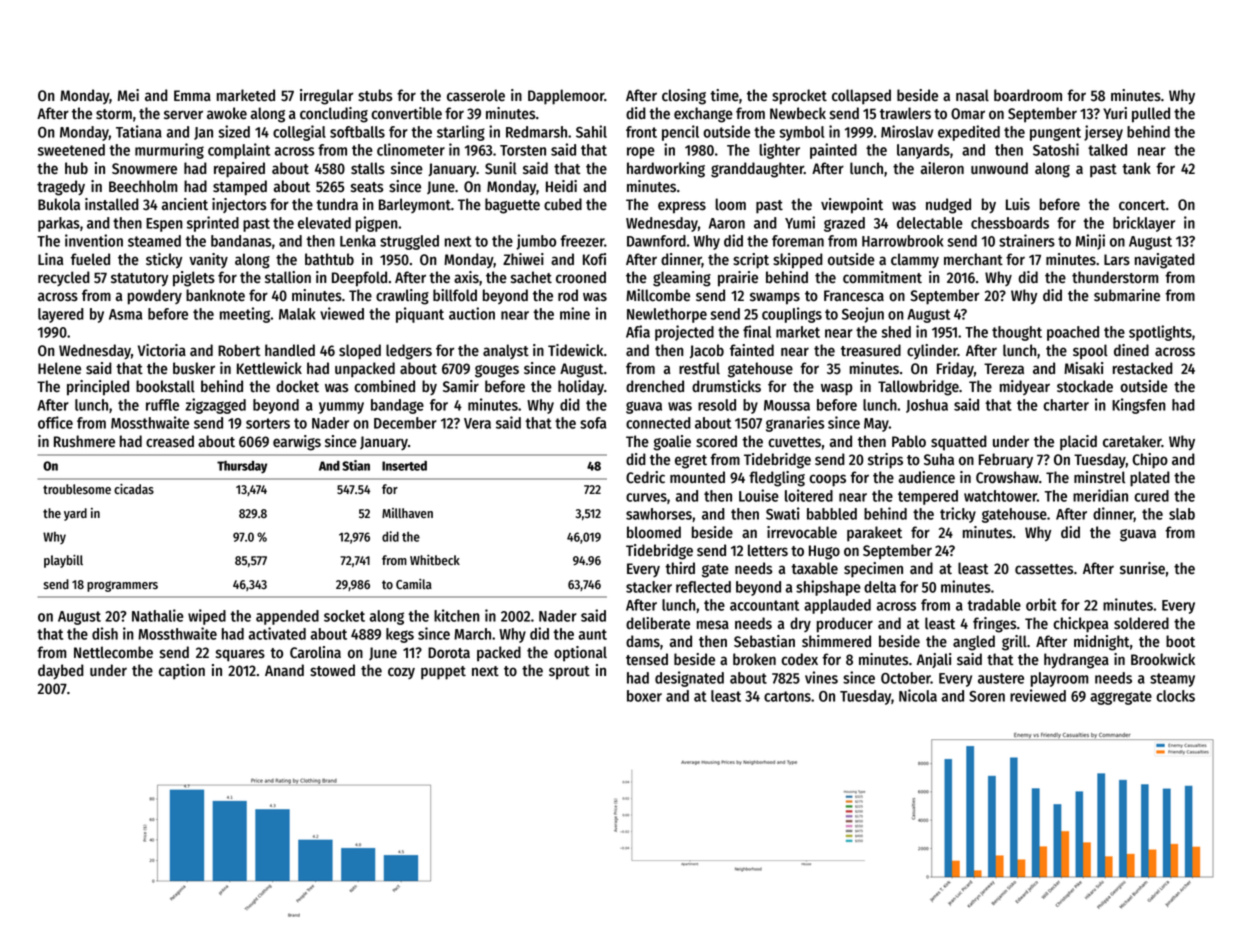 This screenshot has width=1233, height=952. I want to click on bricklayer, so click(1144, 224).
